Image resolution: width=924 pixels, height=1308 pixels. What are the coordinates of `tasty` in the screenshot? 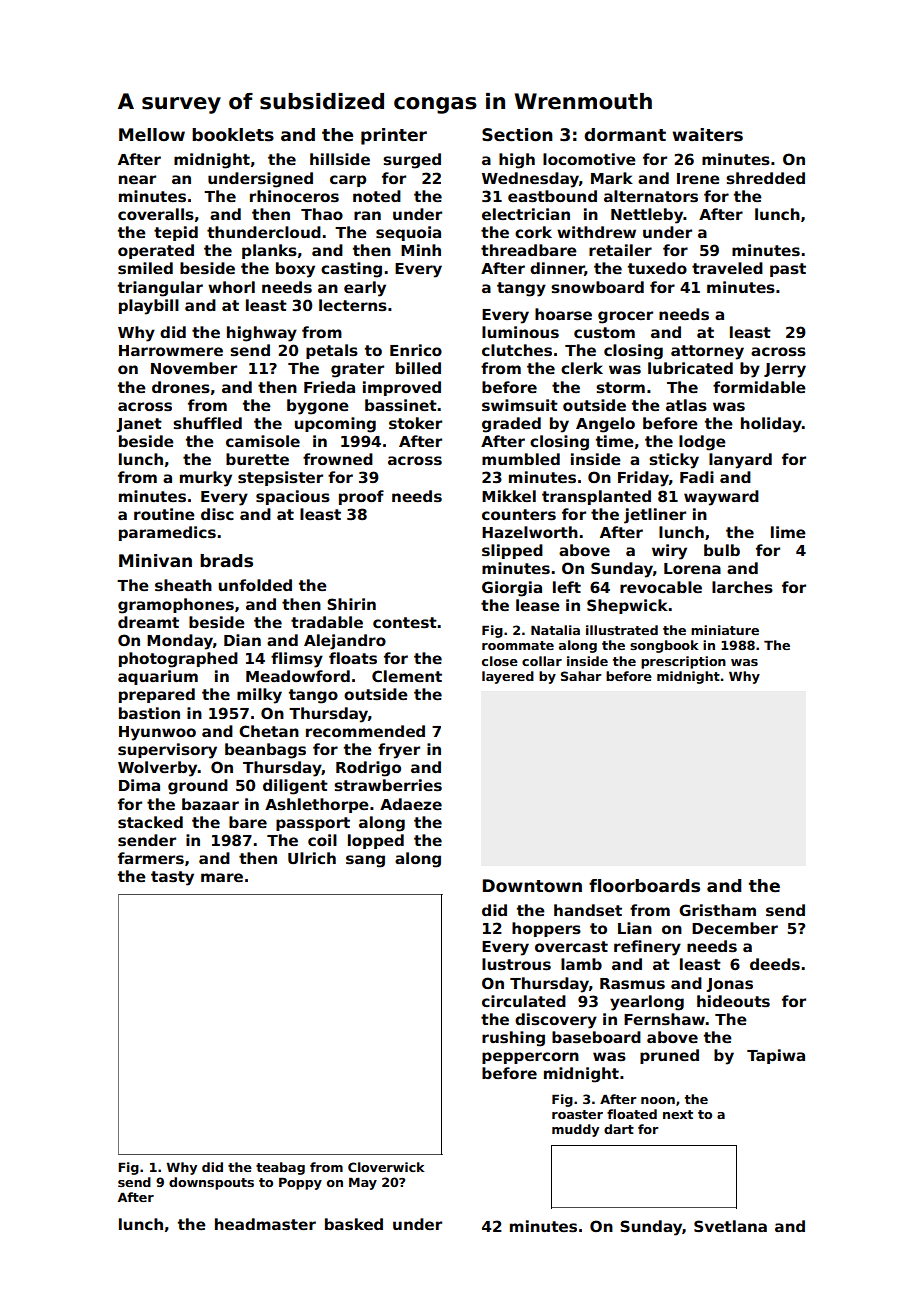 It's located at (172, 878).
